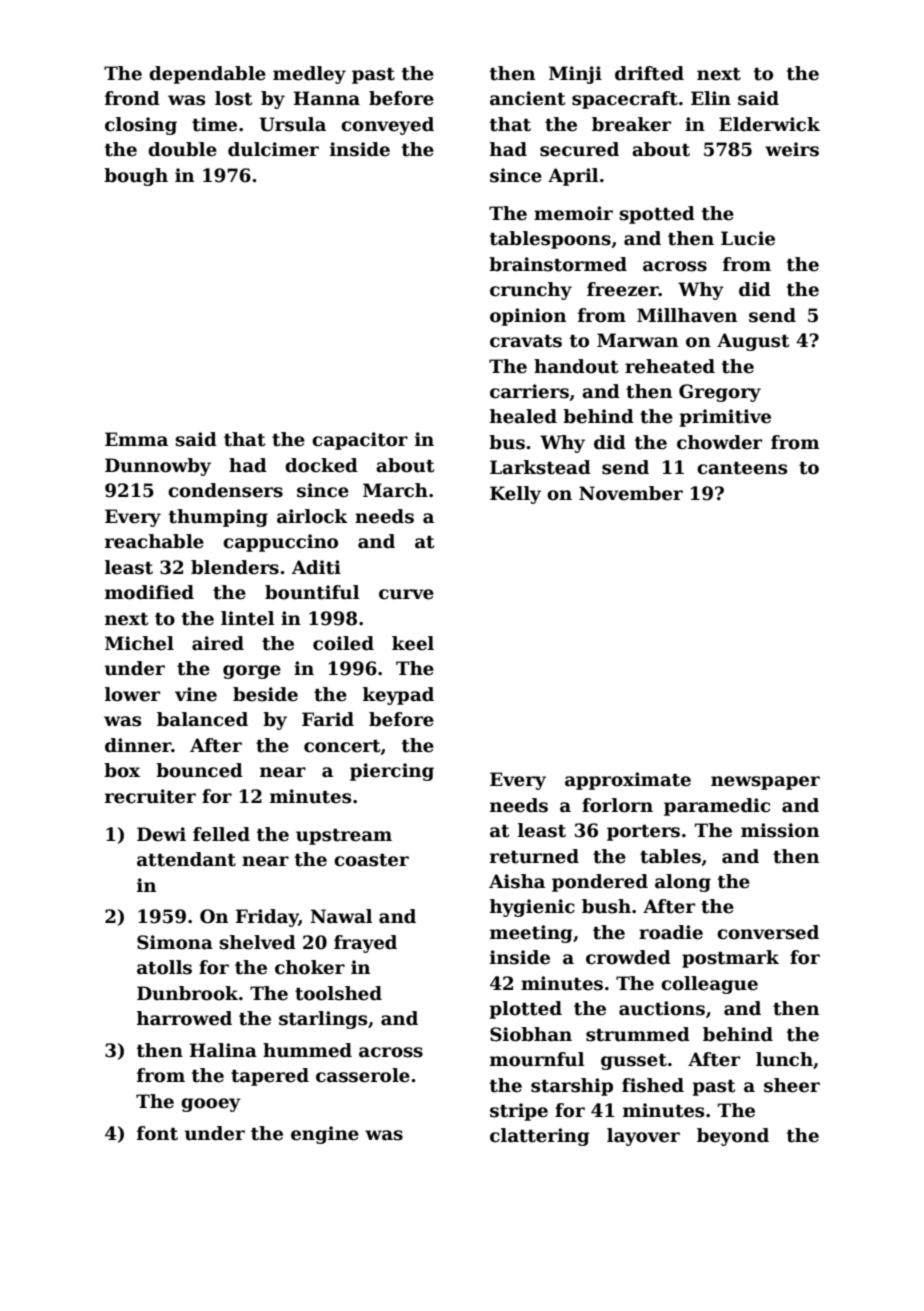 The image size is (924, 1311). Describe the element at coordinates (719, 442) in the document. I see `chowder` at that location.
